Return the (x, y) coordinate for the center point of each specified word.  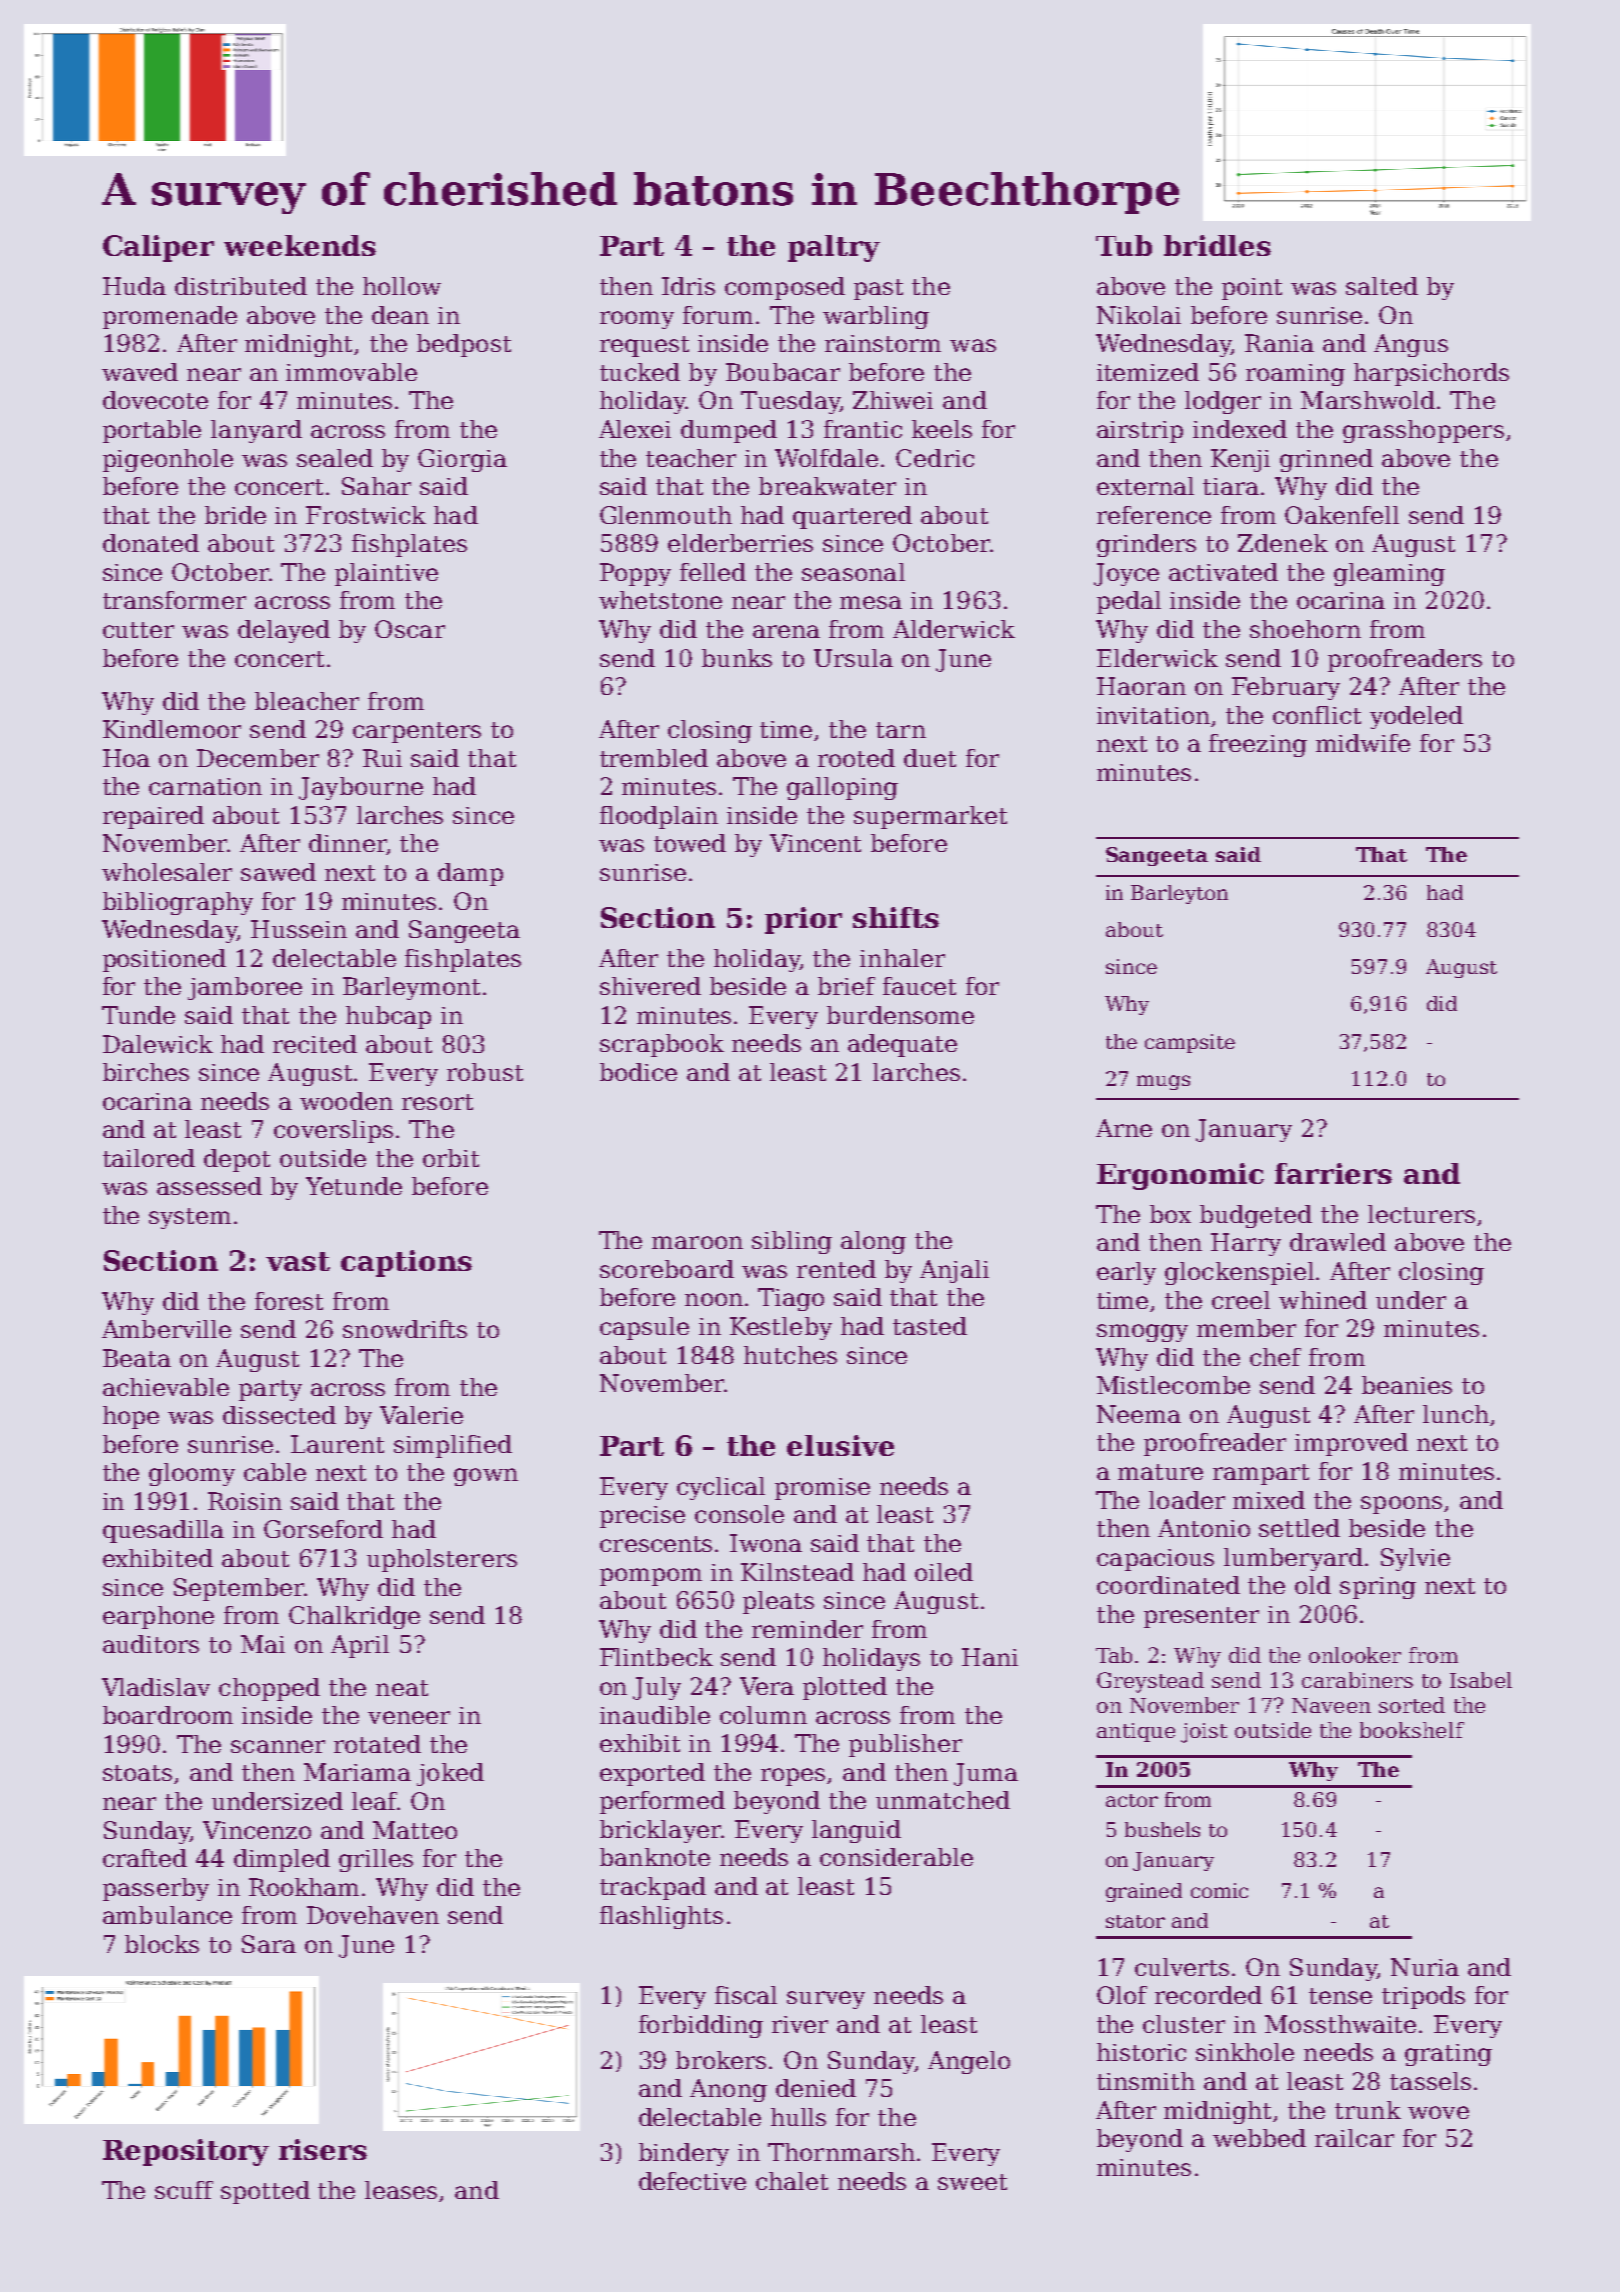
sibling (792, 1242)
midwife (1363, 743)
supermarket (930, 817)
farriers (1333, 1173)
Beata (137, 1358)
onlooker (1355, 1655)
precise (642, 1517)
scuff (184, 2190)
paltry (834, 248)
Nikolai (1139, 315)
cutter (138, 630)
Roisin (245, 1501)
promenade (170, 317)
